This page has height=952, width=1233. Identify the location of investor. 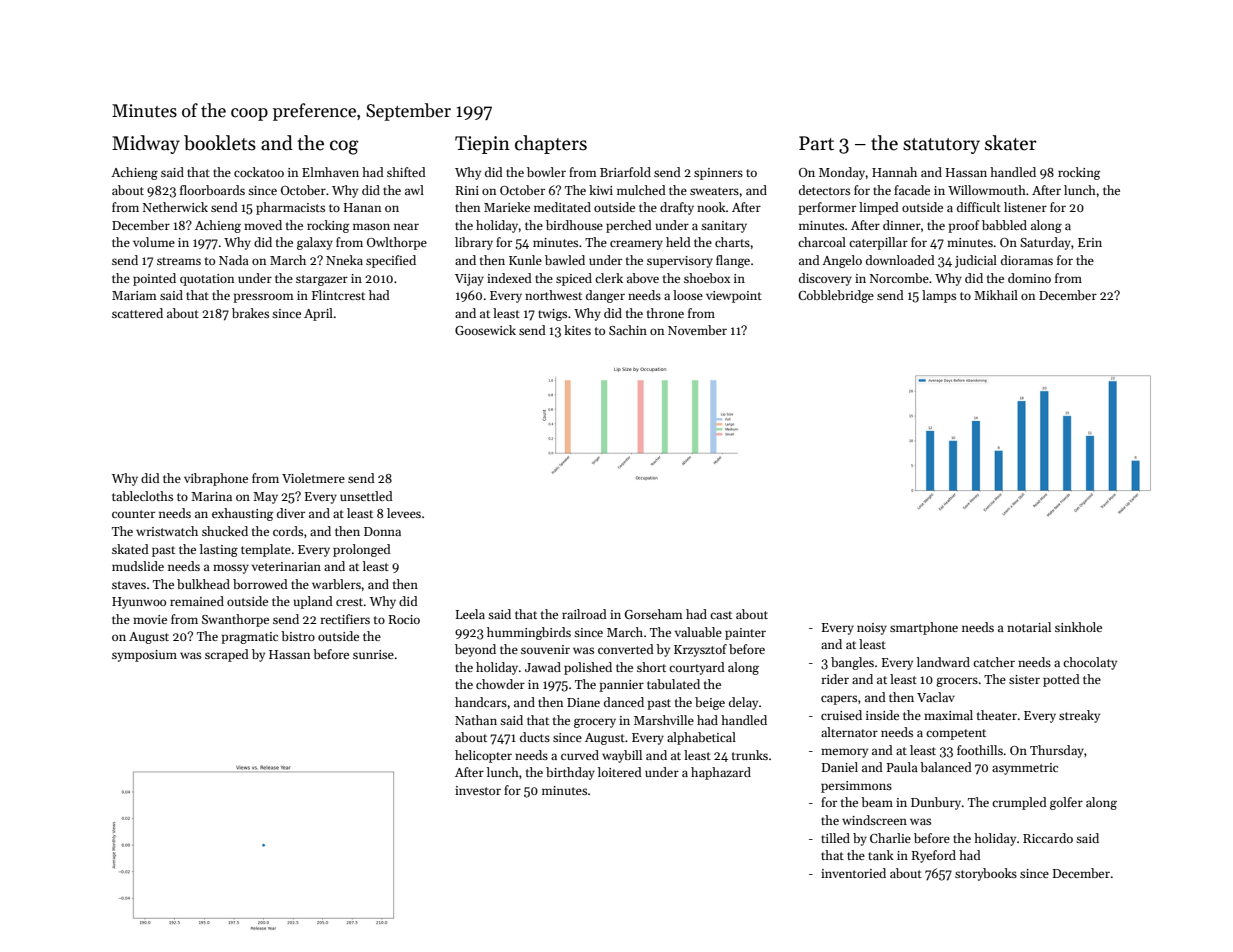
(478, 790).
